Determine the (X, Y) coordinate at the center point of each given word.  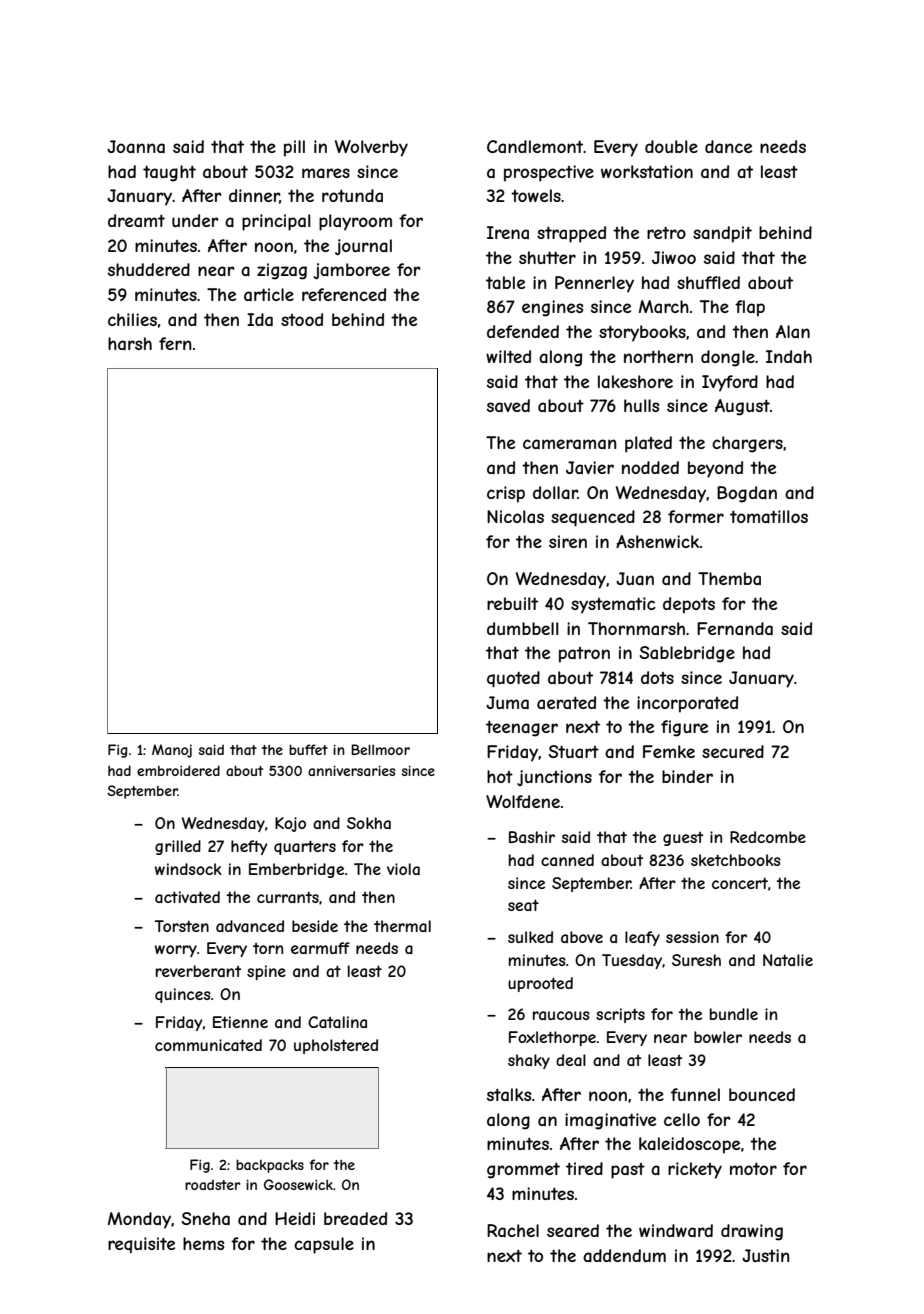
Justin (766, 1255)
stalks (509, 1094)
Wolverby (371, 148)
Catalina (337, 1022)
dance (728, 146)
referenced (344, 294)
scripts (620, 1015)
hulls (641, 405)
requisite (141, 1245)
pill (294, 148)
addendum (624, 1255)
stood (302, 319)
